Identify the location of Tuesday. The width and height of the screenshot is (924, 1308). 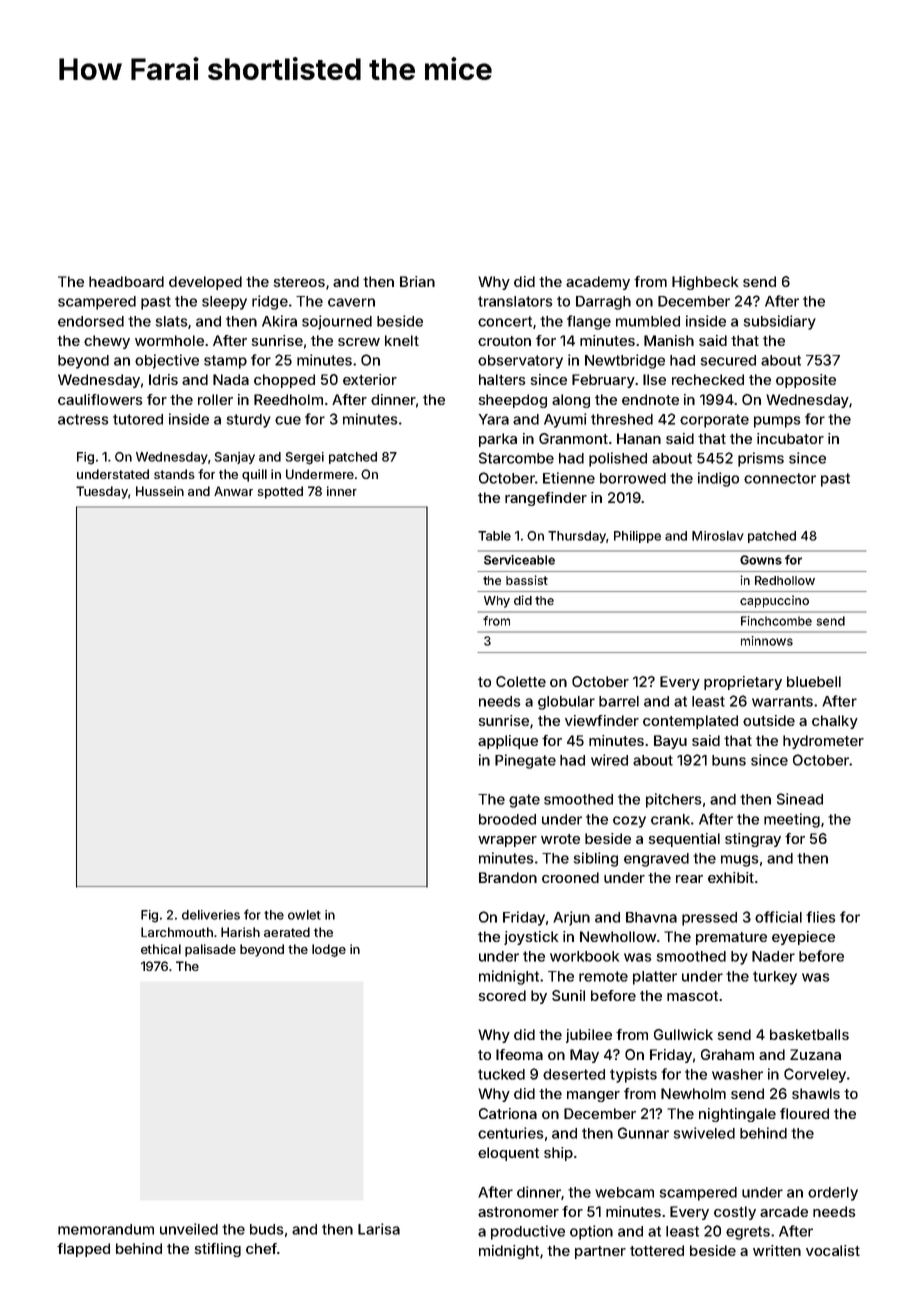
(102, 492).
